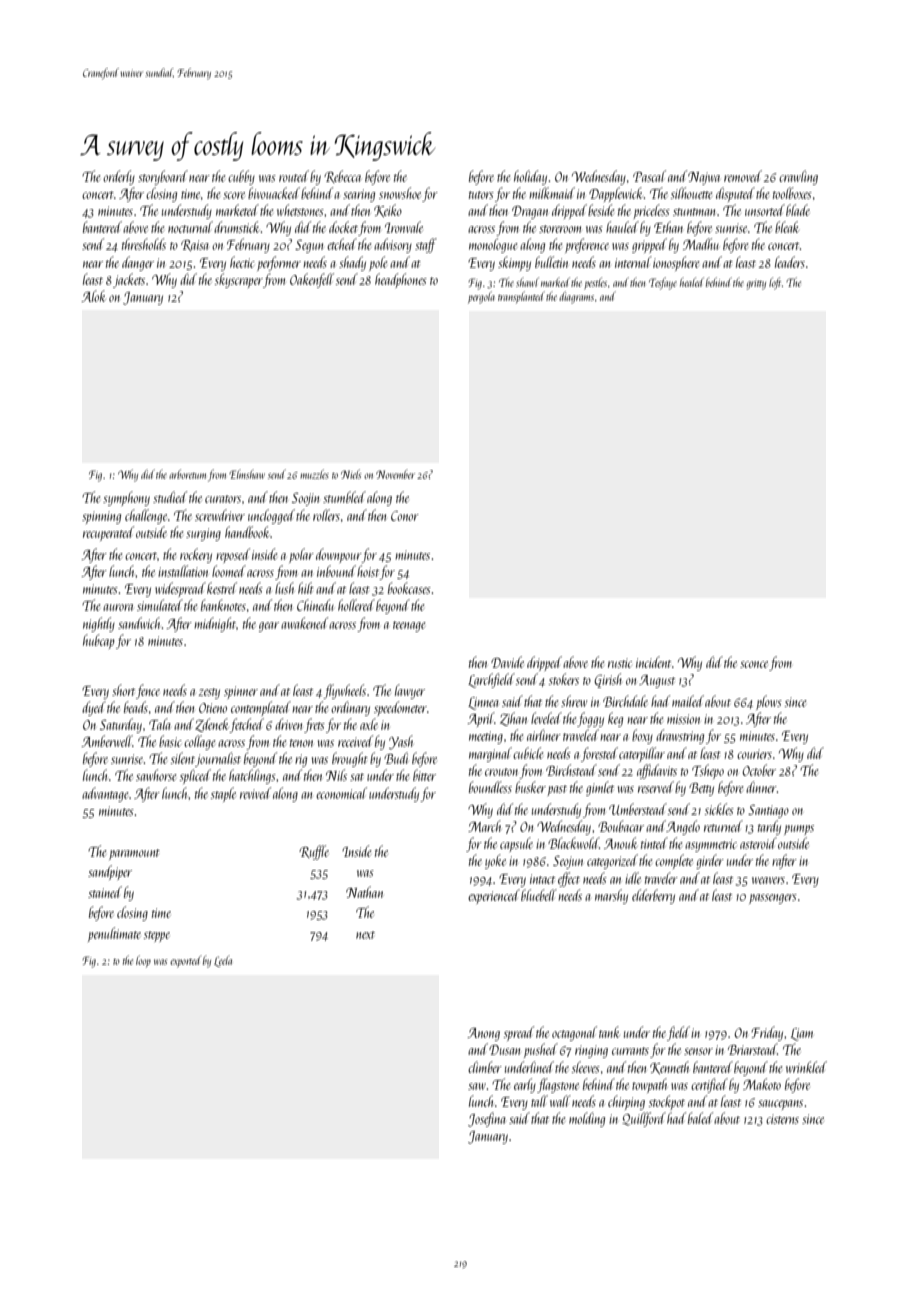 The width and height of the screenshot is (908, 1316). Describe the element at coordinates (769, 702) in the screenshot. I see `plows` at that location.
